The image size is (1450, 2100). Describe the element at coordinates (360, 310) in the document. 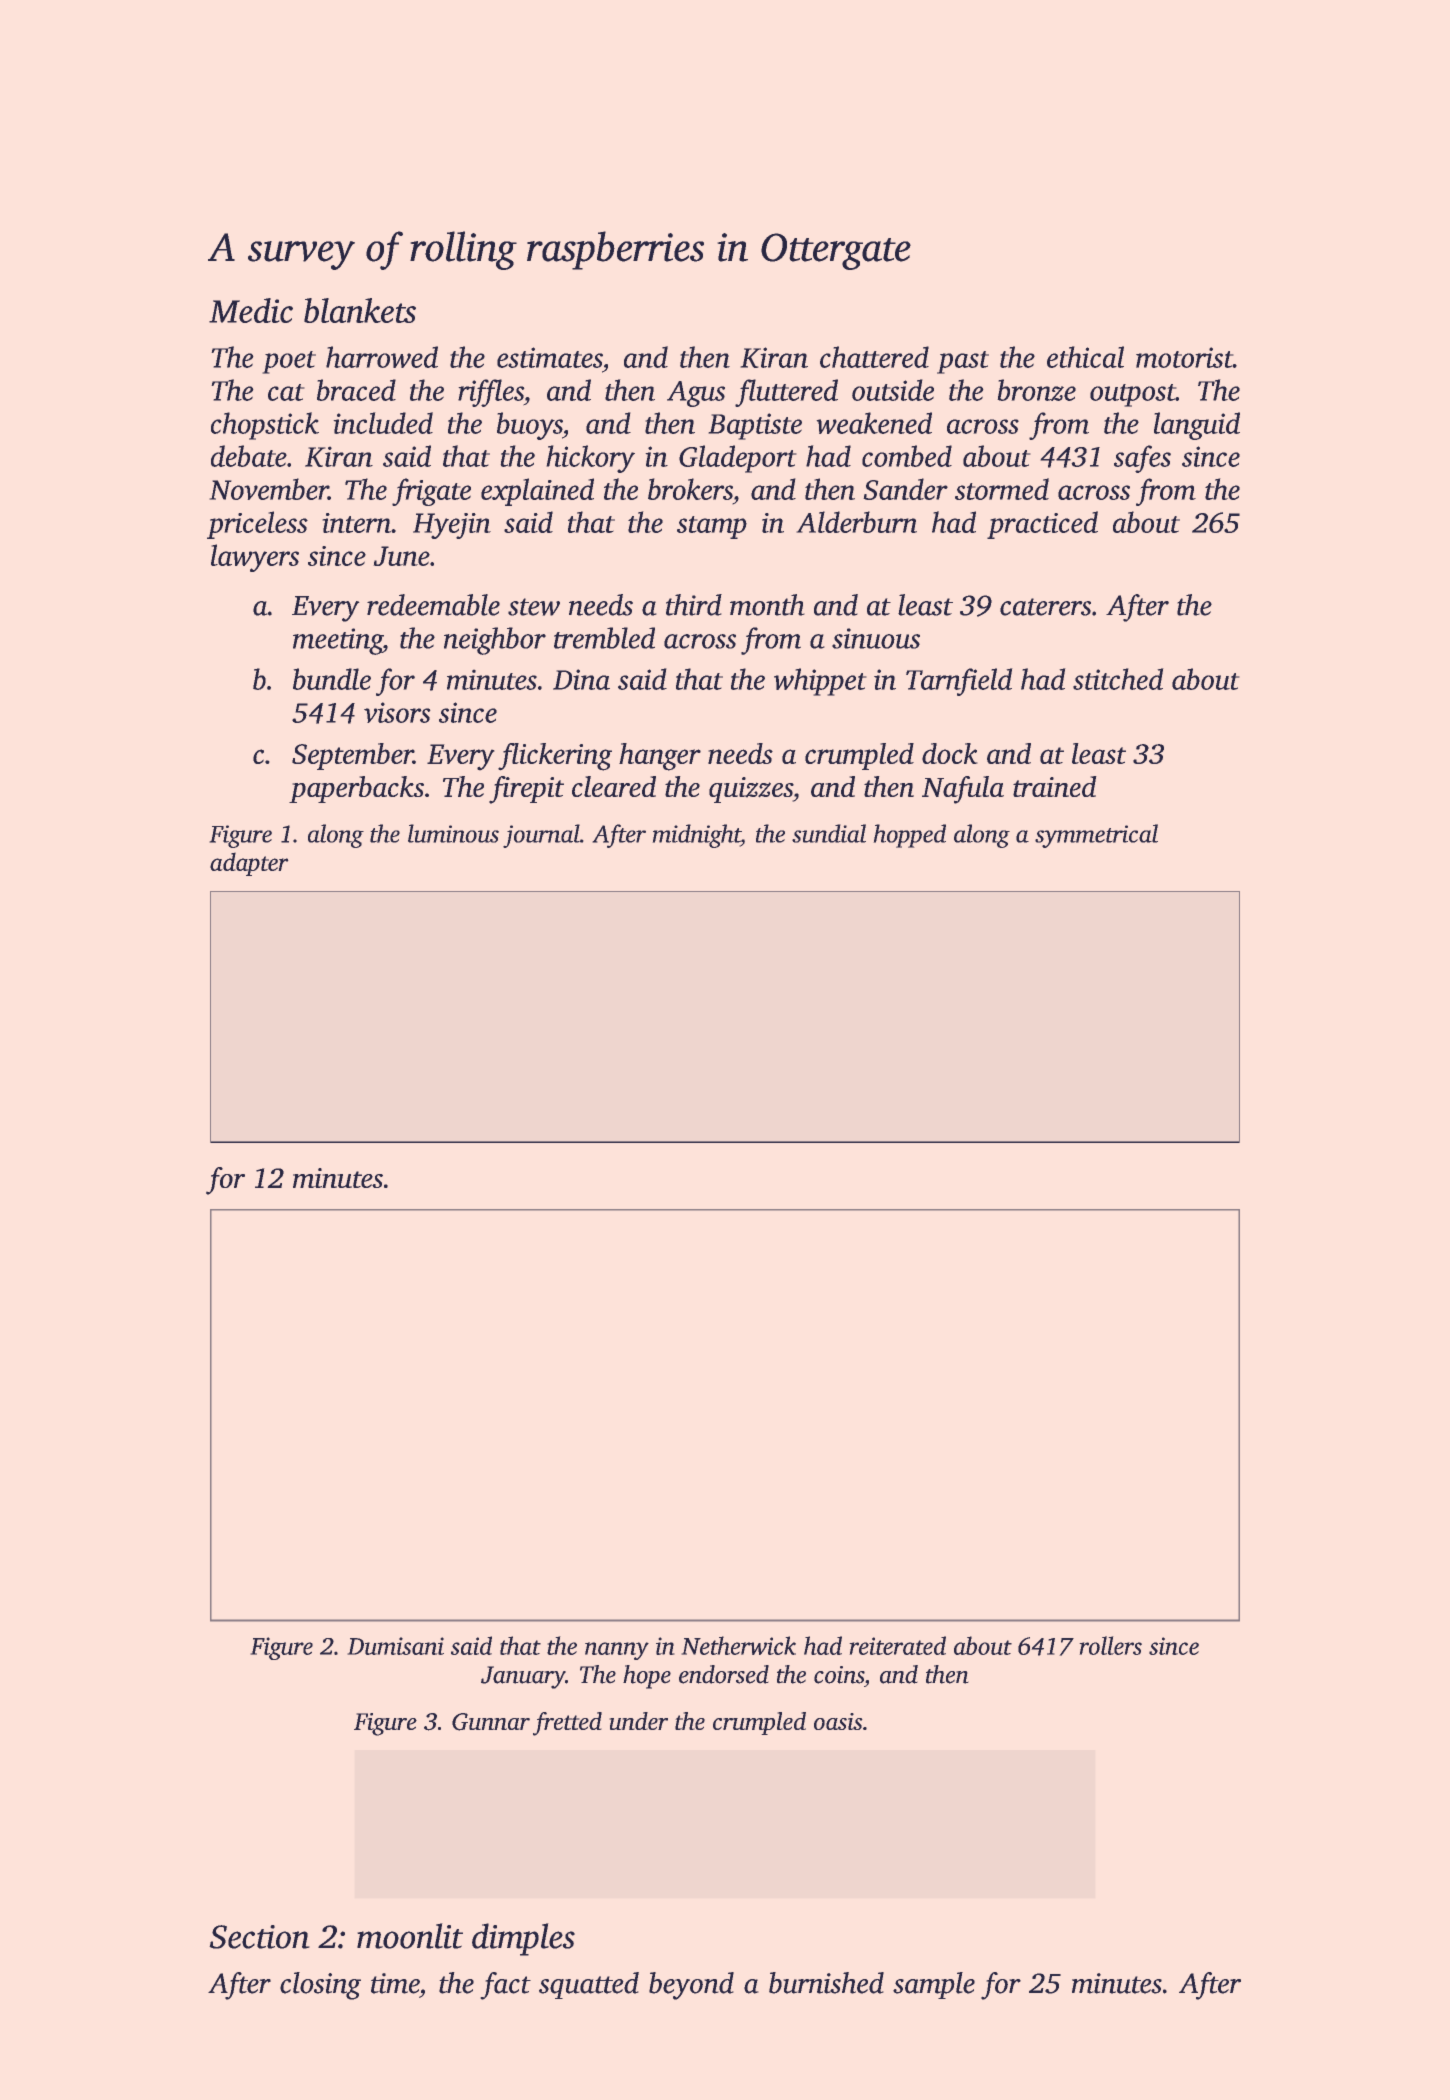

I see `blankets` at that location.
